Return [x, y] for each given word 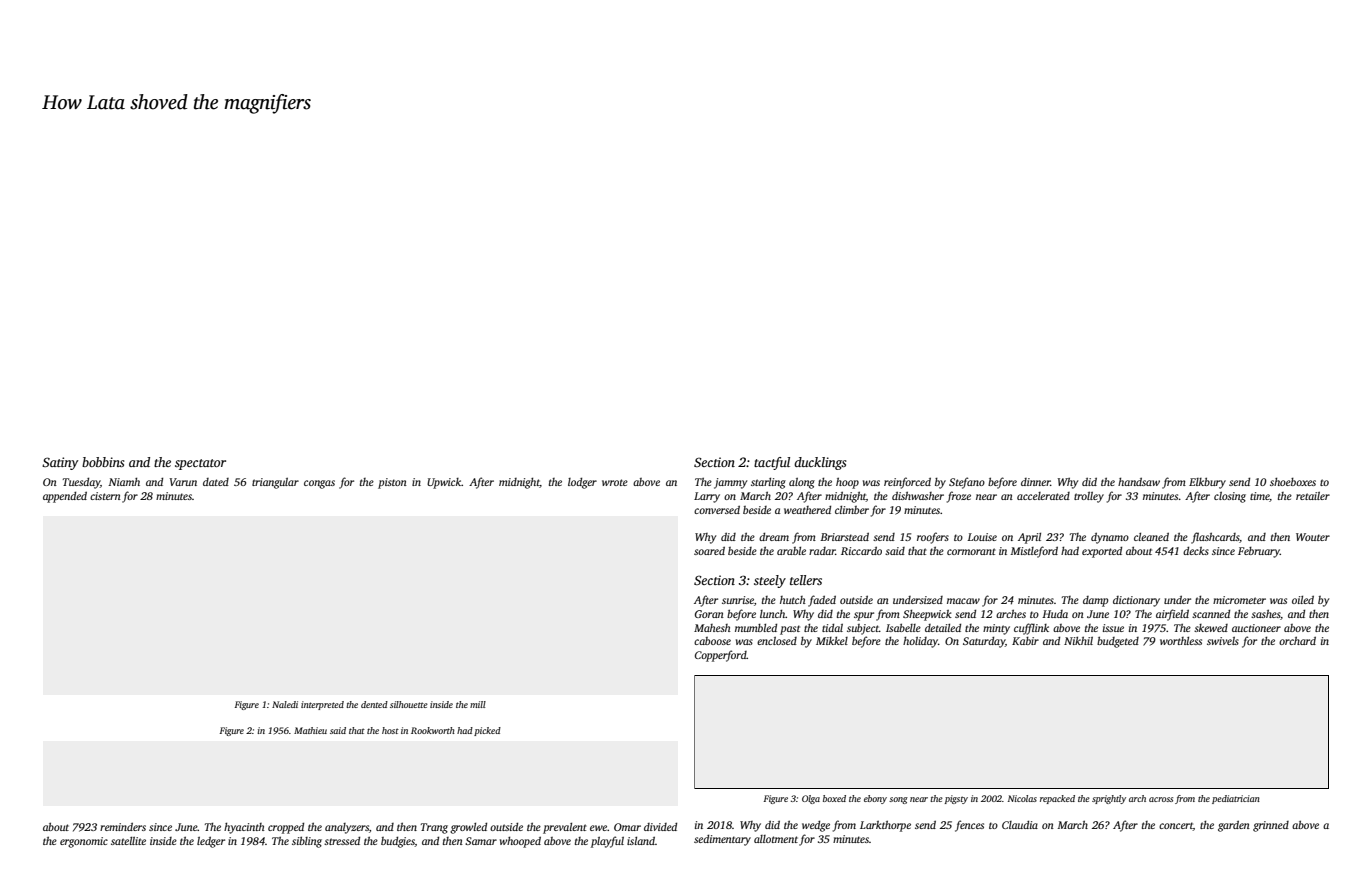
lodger [582, 483]
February [1259, 552]
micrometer [1239, 600]
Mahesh [712, 628]
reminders [123, 827]
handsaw [1139, 481]
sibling [307, 842]
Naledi [285, 704]
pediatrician [1236, 799]
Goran [709, 614]
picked [487, 731]
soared [709, 551]
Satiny [60, 463]
